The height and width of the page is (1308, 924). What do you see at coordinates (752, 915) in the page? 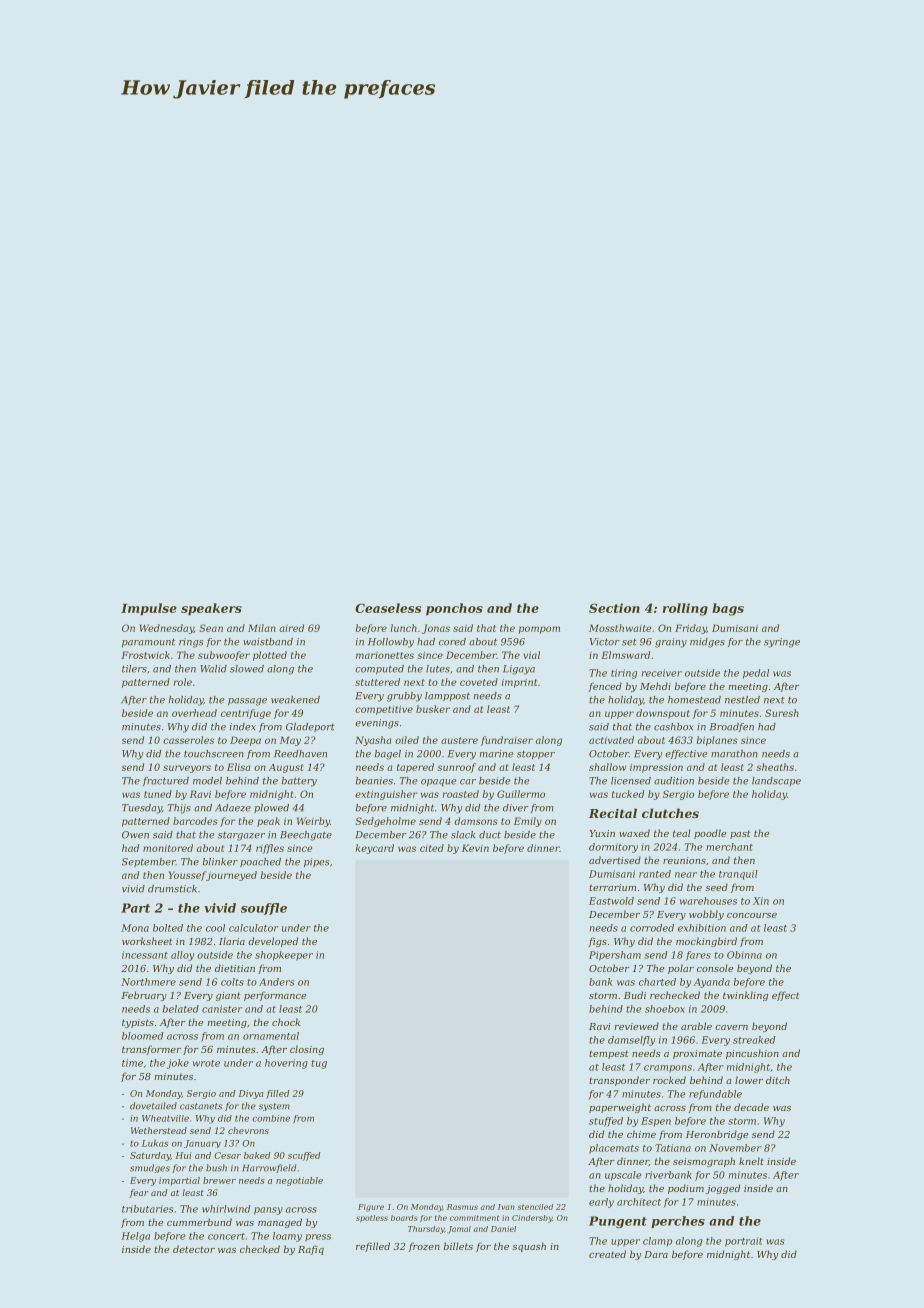
I see `concourse` at bounding box center [752, 915].
